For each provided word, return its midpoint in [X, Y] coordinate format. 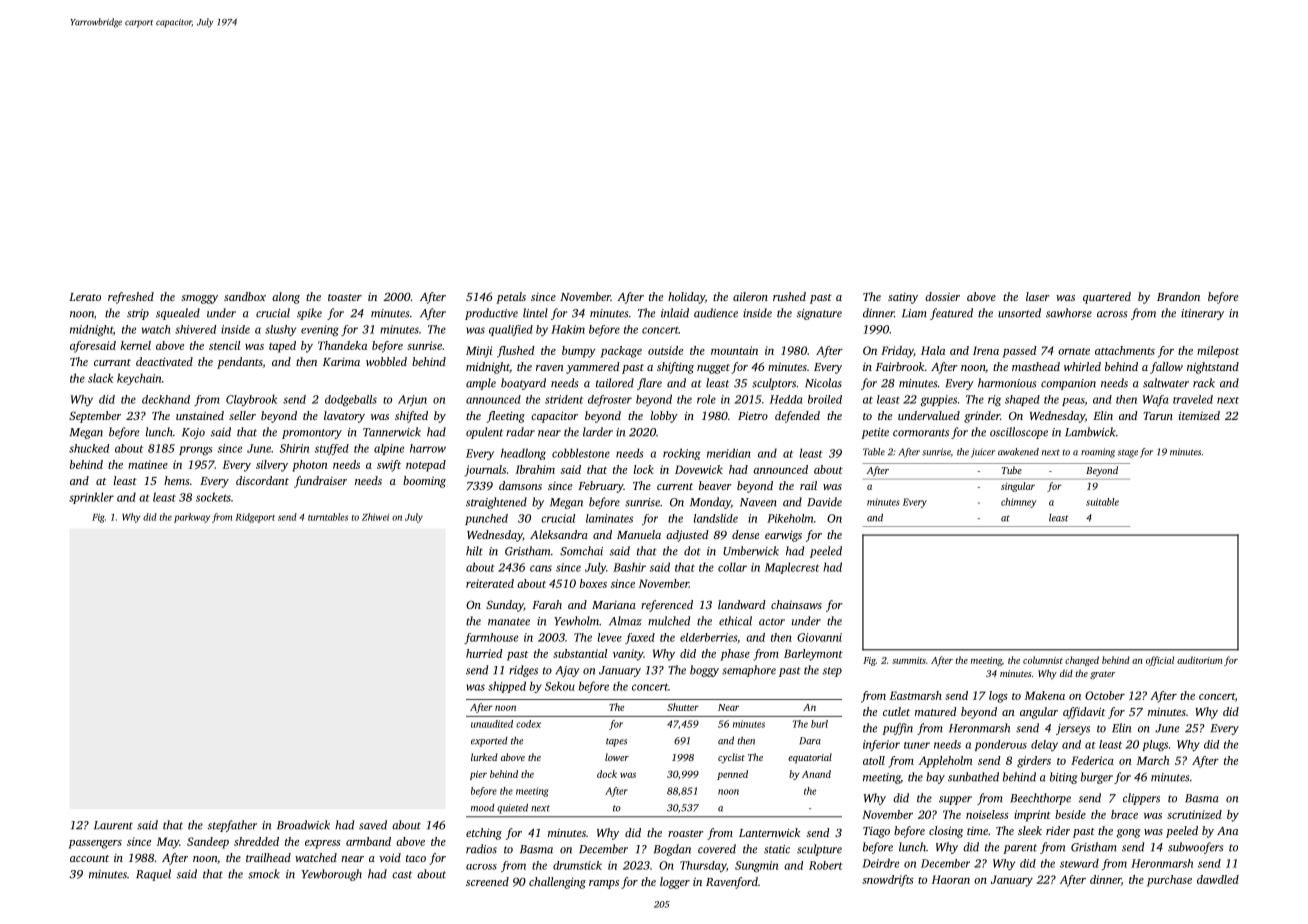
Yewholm [576, 621]
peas [1073, 402]
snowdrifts [888, 881]
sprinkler [91, 498]
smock [264, 874]
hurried [484, 653]
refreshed [131, 298]
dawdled [1218, 879]
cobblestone [581, 453]
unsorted [1019, 313]
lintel [535, 313]
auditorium [1199, 660]
